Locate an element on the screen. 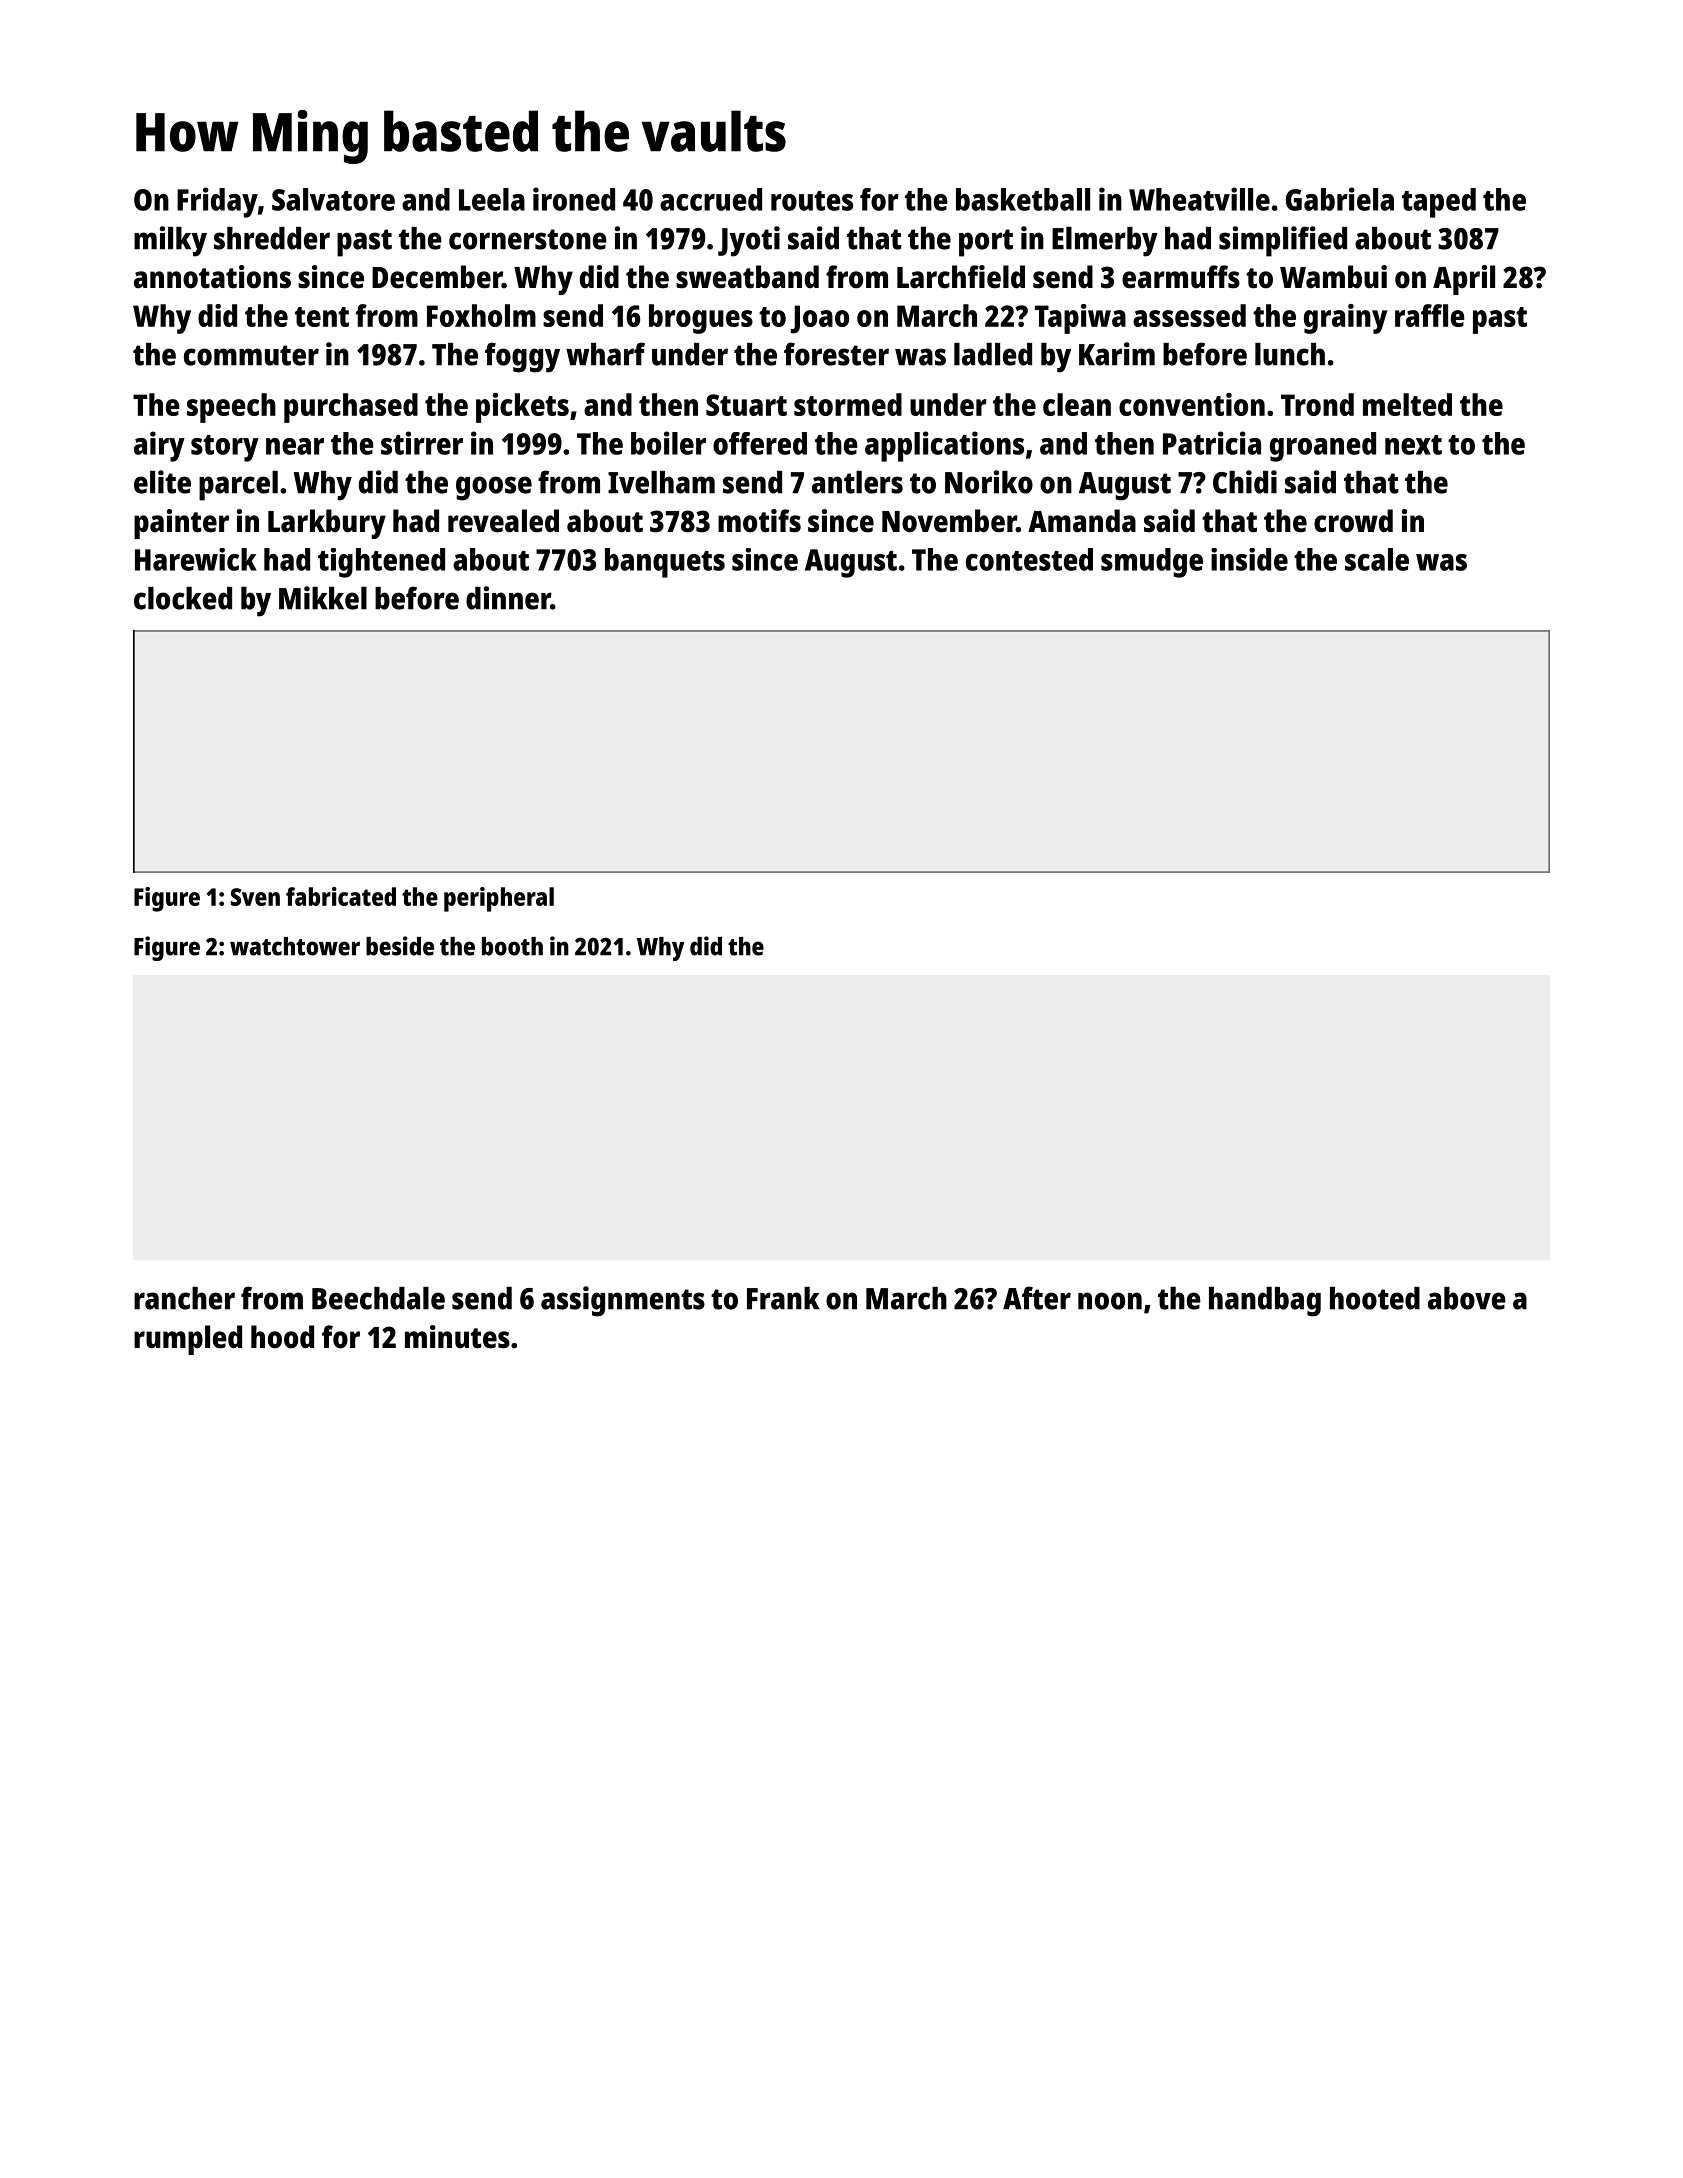  annotations is located at coordinates (212, 277).
